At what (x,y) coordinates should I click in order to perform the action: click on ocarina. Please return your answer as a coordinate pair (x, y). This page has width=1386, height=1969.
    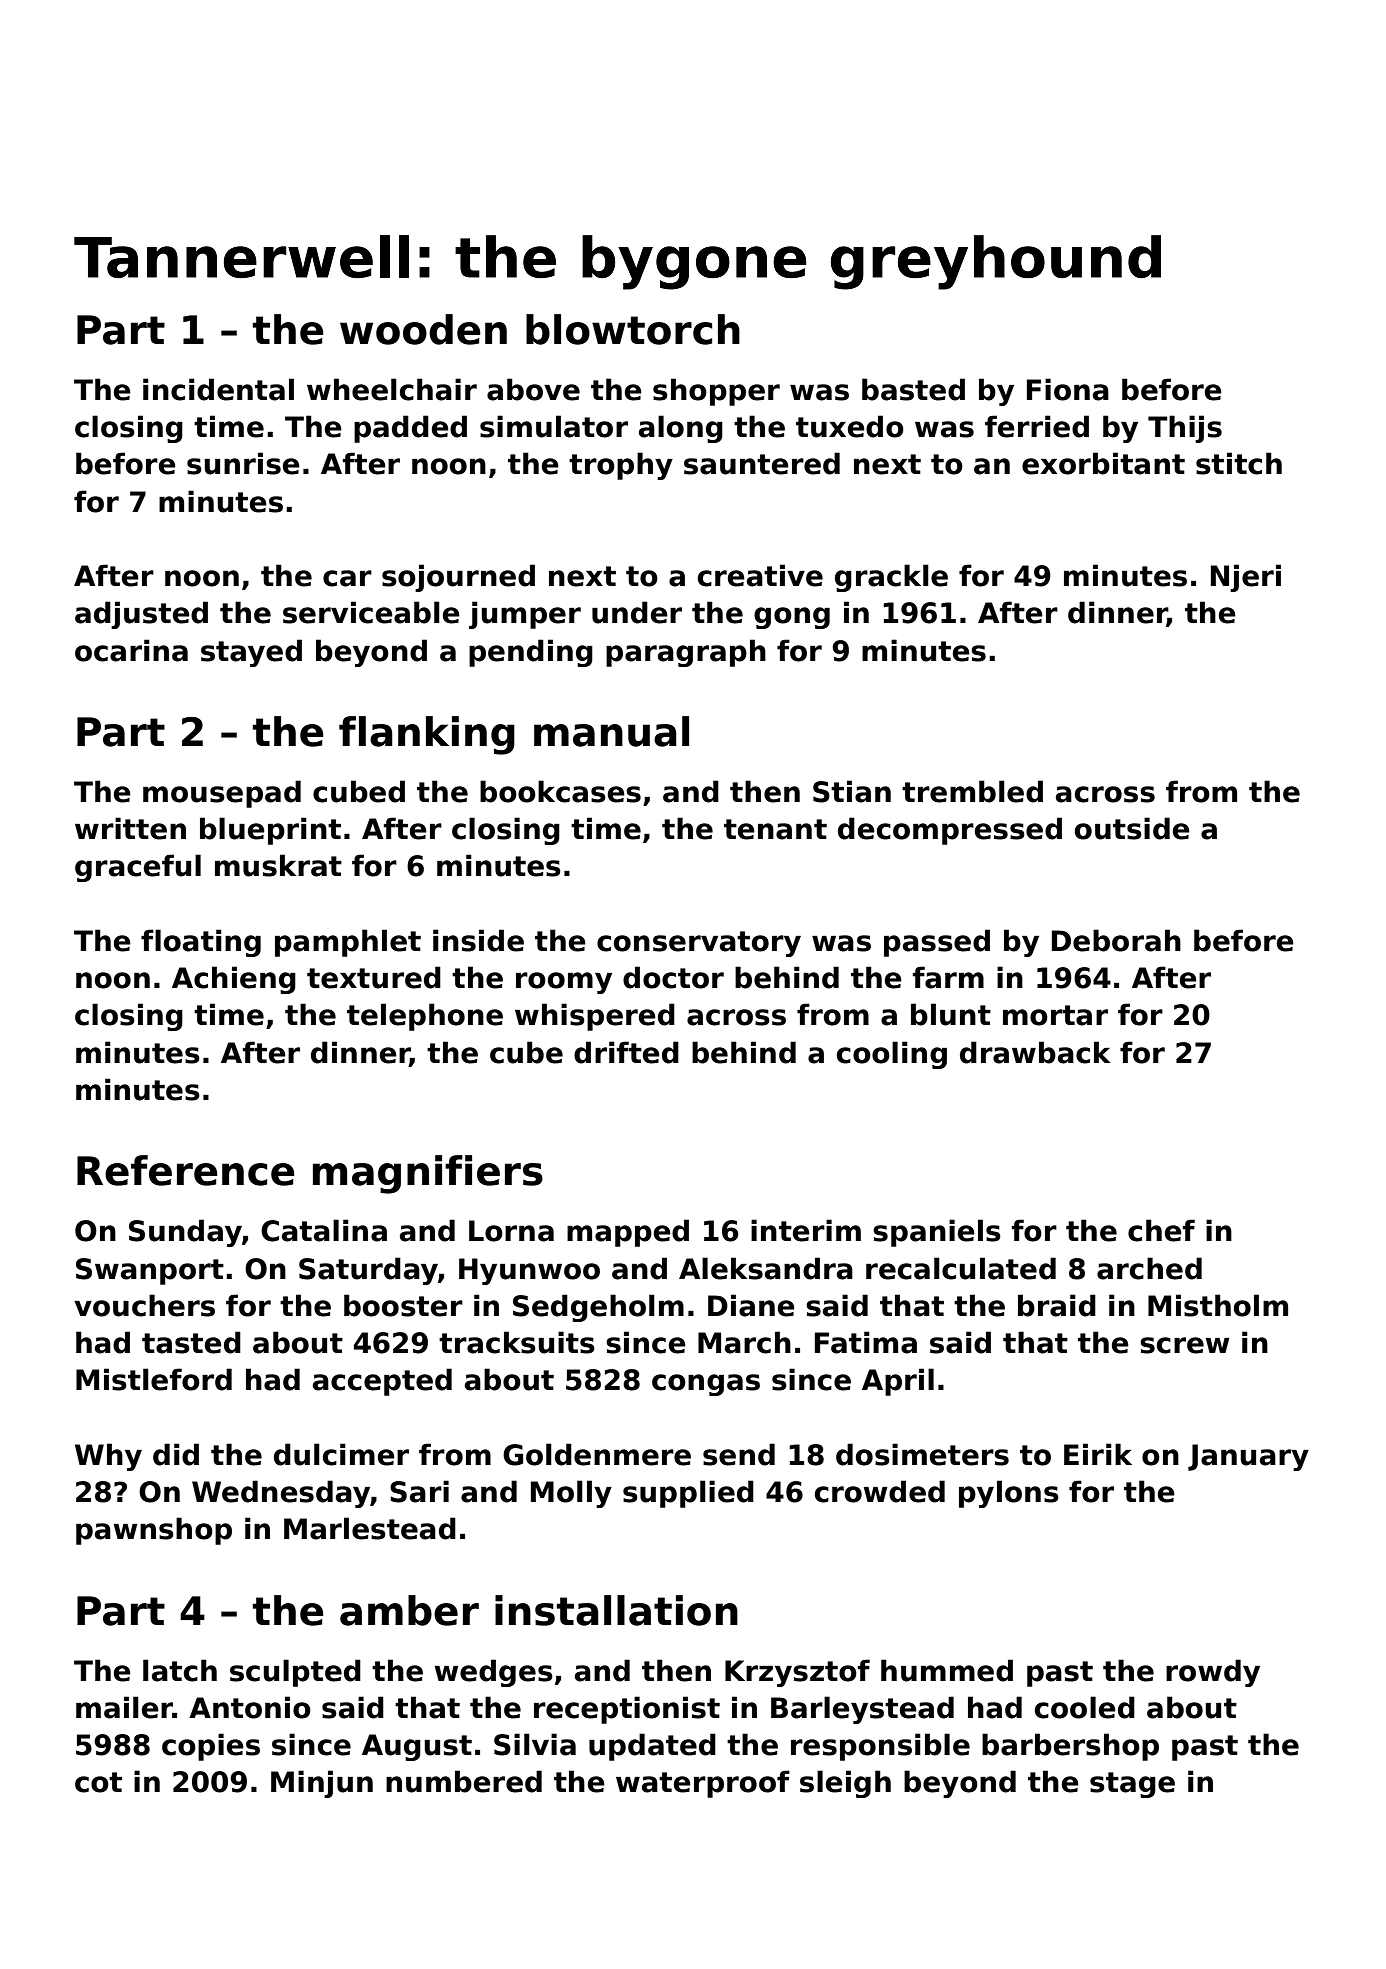
    Looking at the image, I should click on (131, 650).
